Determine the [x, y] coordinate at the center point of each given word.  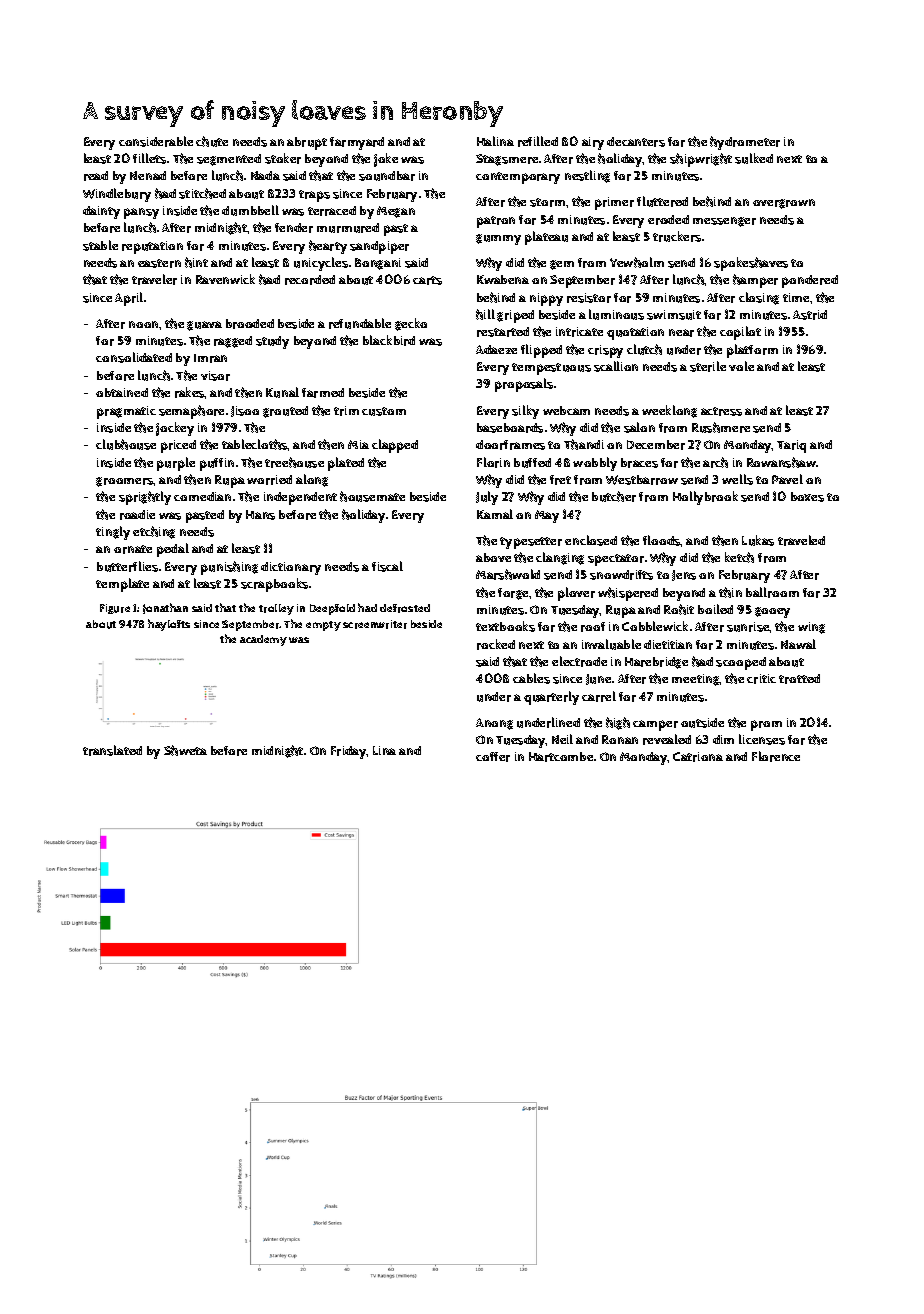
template [122, 585]
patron [496, 222]
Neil [562, 739]
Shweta [185, 750]
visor [215, 376]
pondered [810, 281]
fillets [149, 158]
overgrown [784, 204]
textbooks [505, 626]
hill [485, 314]
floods [662, 540]
